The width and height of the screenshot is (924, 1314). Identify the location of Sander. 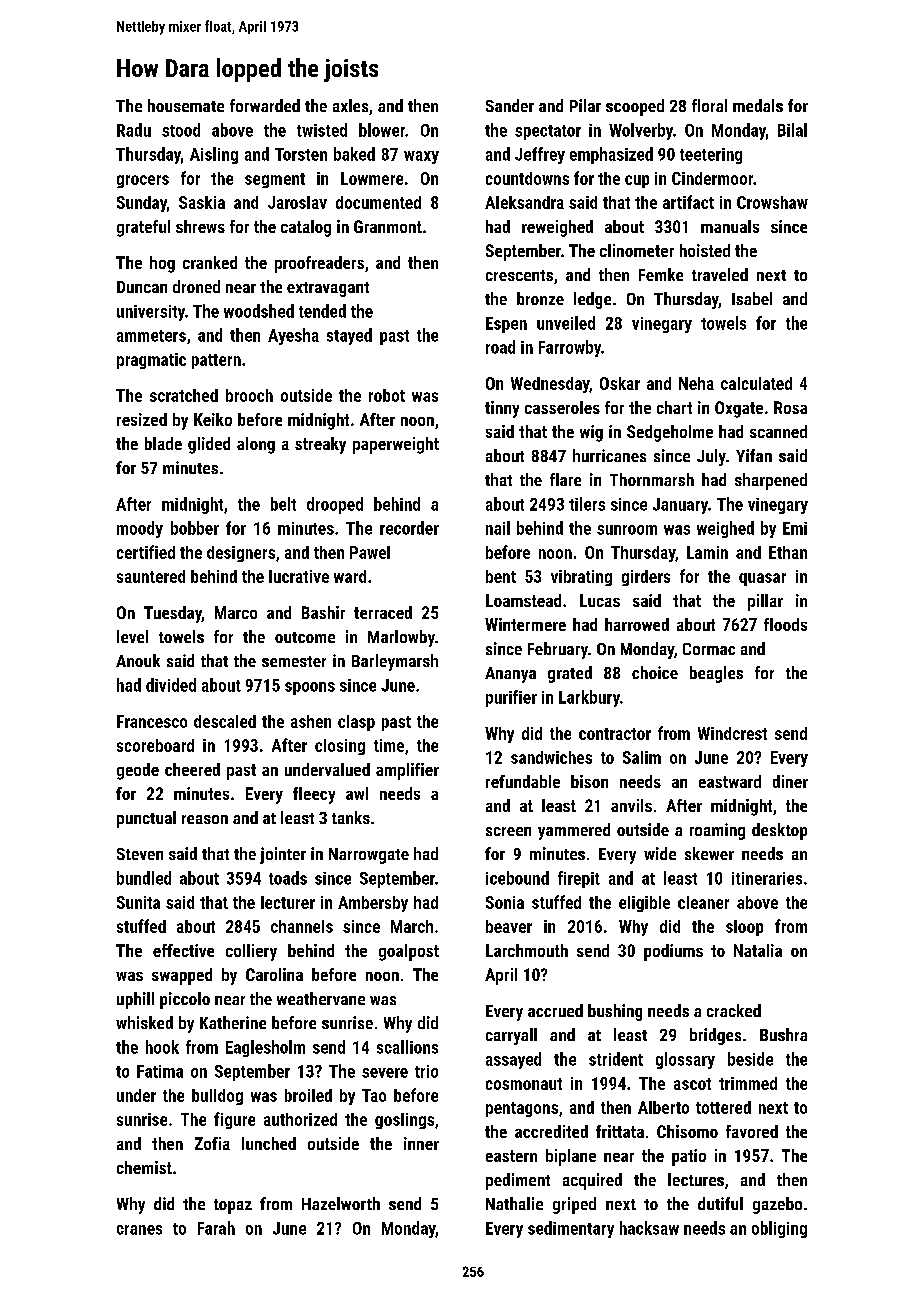
(510, 105).
